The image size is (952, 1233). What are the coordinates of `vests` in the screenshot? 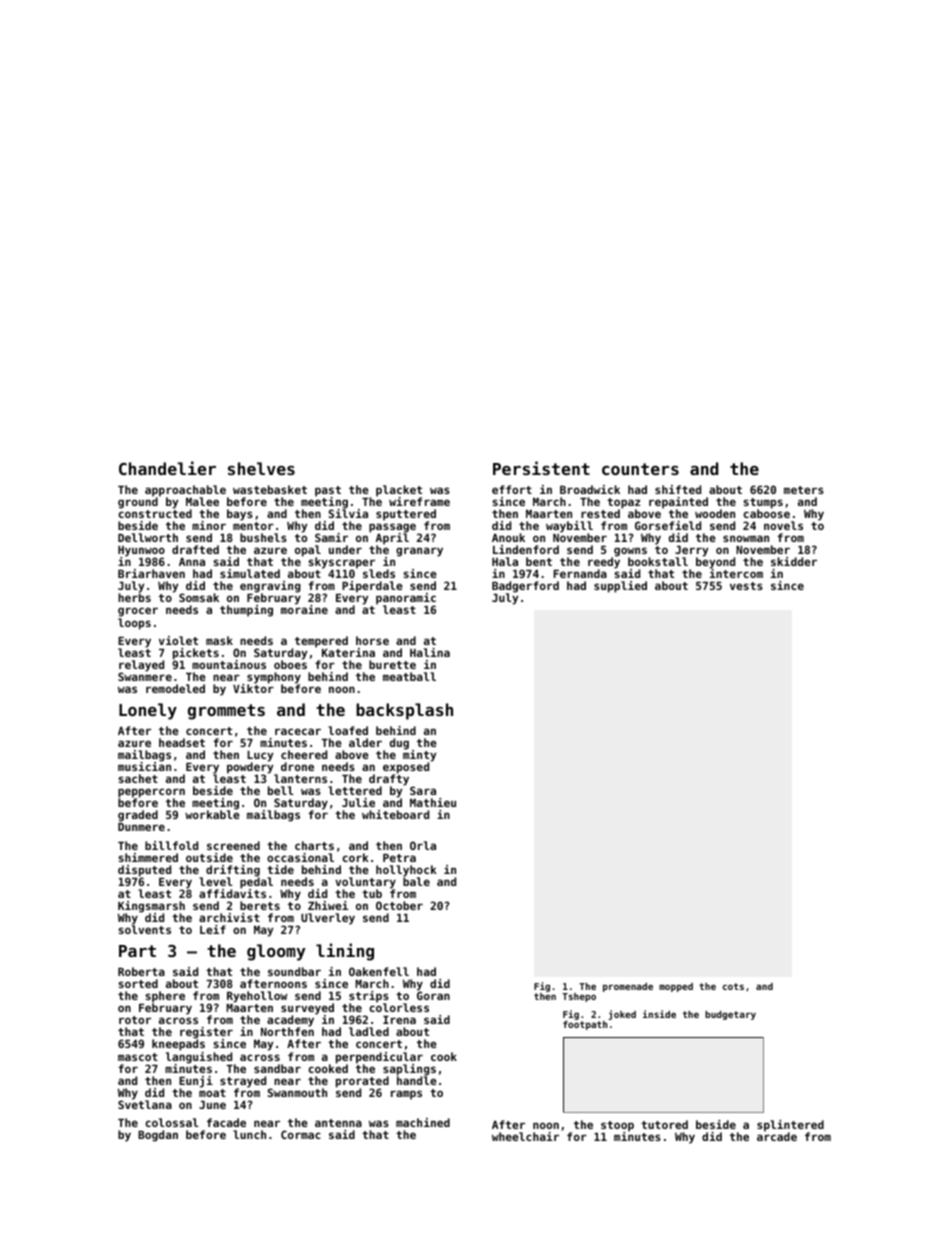 It's located at (746, 586).
